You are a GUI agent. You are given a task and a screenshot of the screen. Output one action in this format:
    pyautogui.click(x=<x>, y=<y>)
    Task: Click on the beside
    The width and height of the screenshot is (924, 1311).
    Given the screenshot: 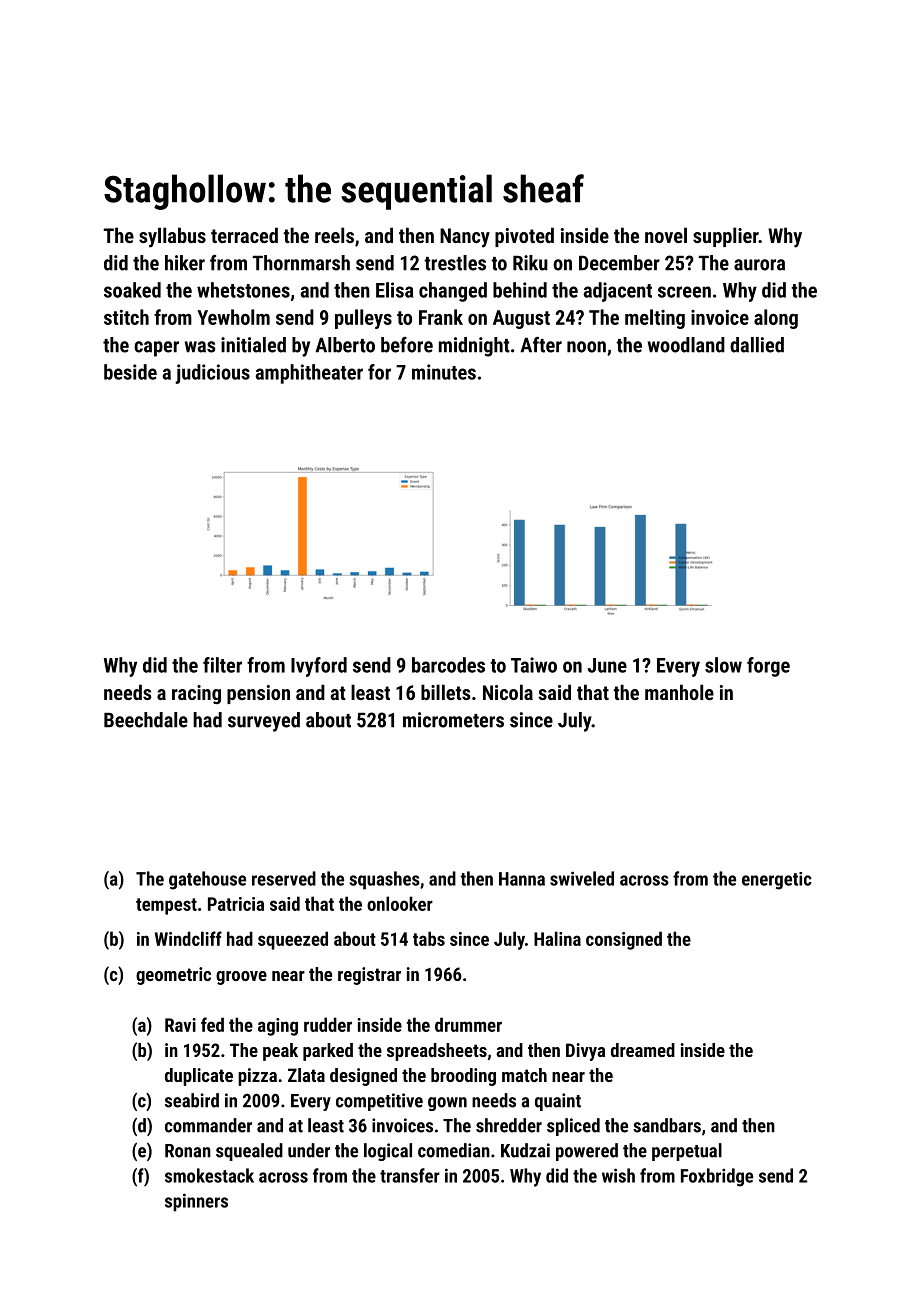 What is the action you would take?
    pyautogui.click(x=130, y=372)
